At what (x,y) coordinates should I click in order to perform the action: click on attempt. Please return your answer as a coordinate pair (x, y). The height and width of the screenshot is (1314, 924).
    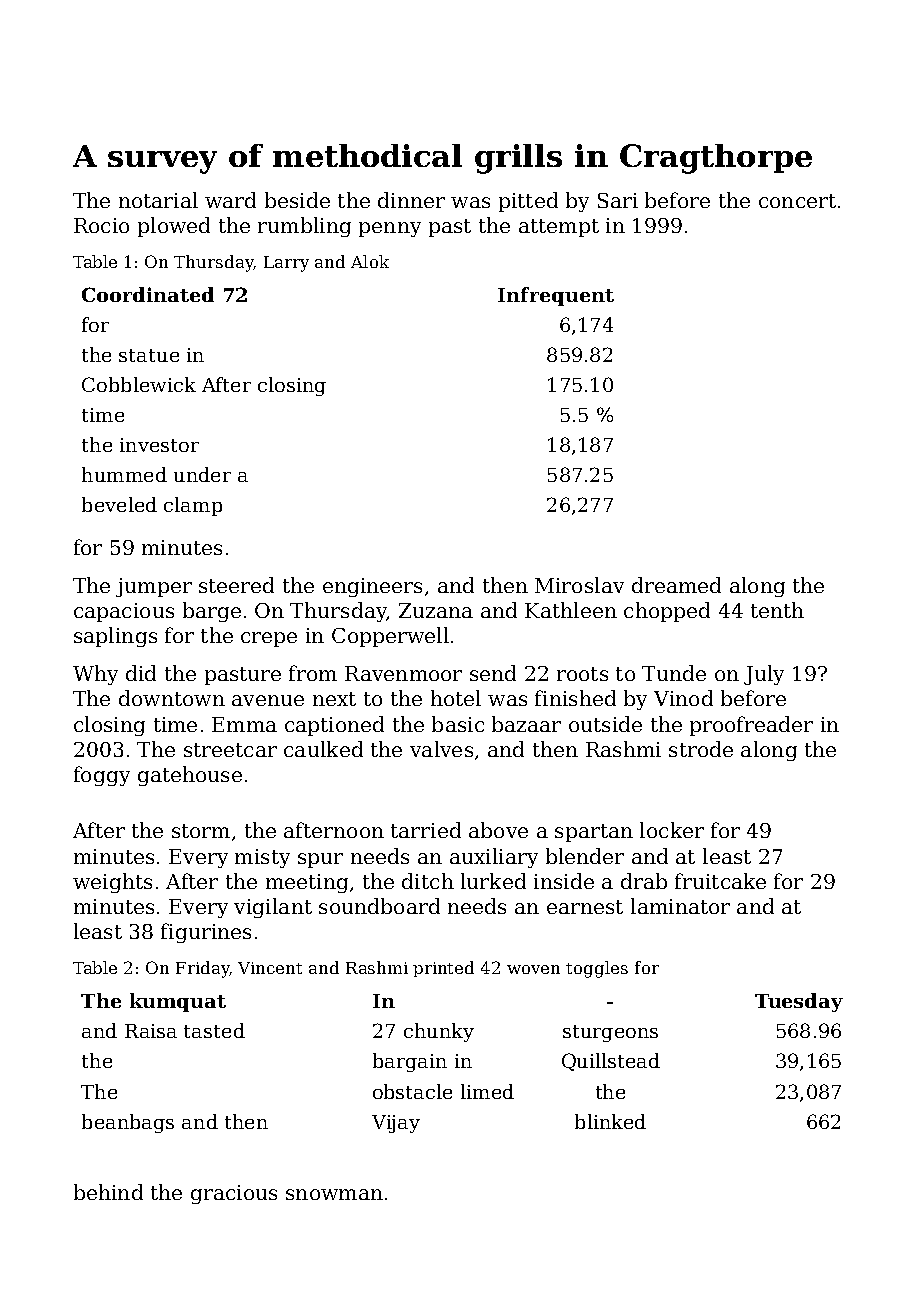
    Looking at the image, I should click on (559, 228).
